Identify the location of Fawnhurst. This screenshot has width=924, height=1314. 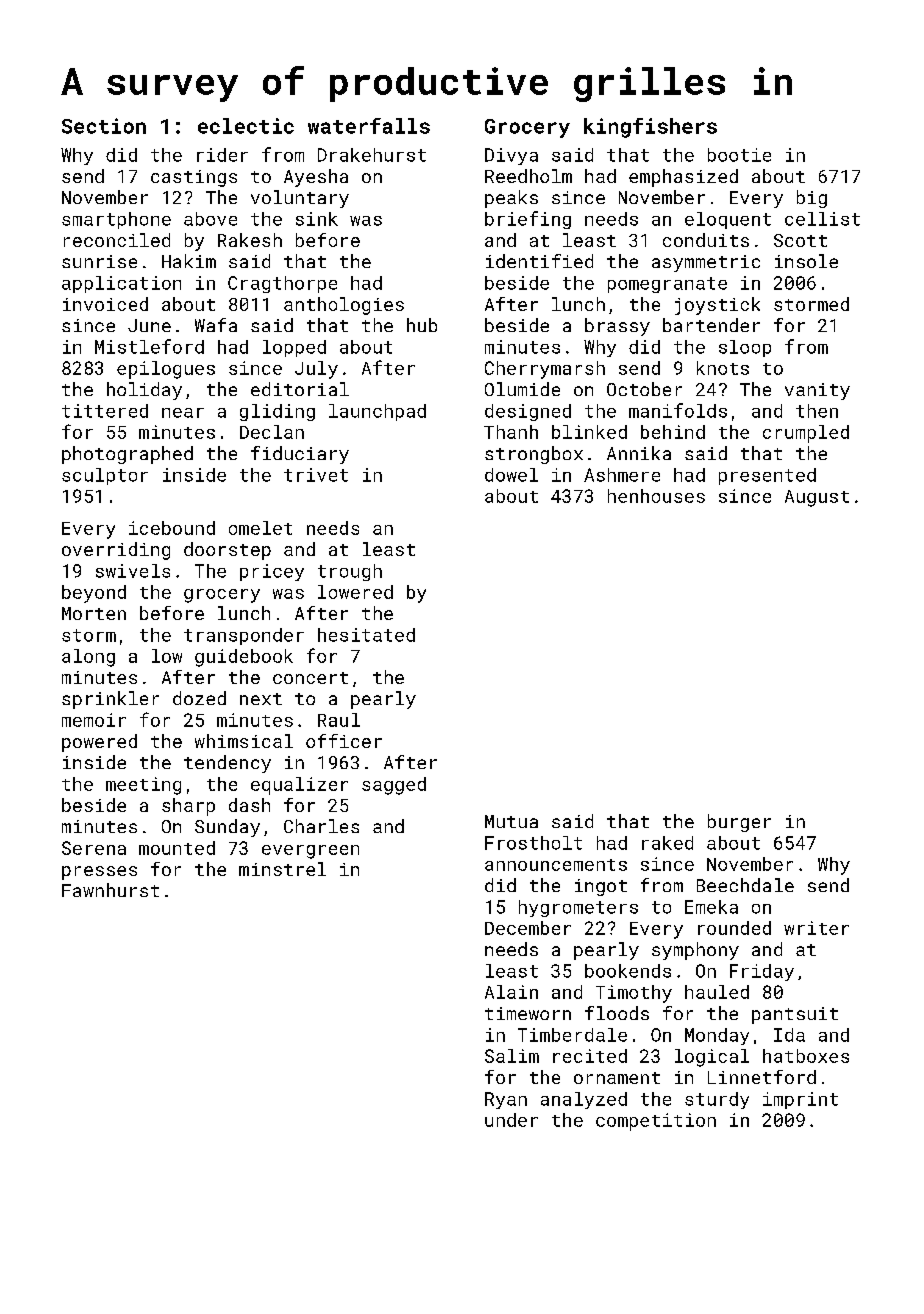
(110, 890).
